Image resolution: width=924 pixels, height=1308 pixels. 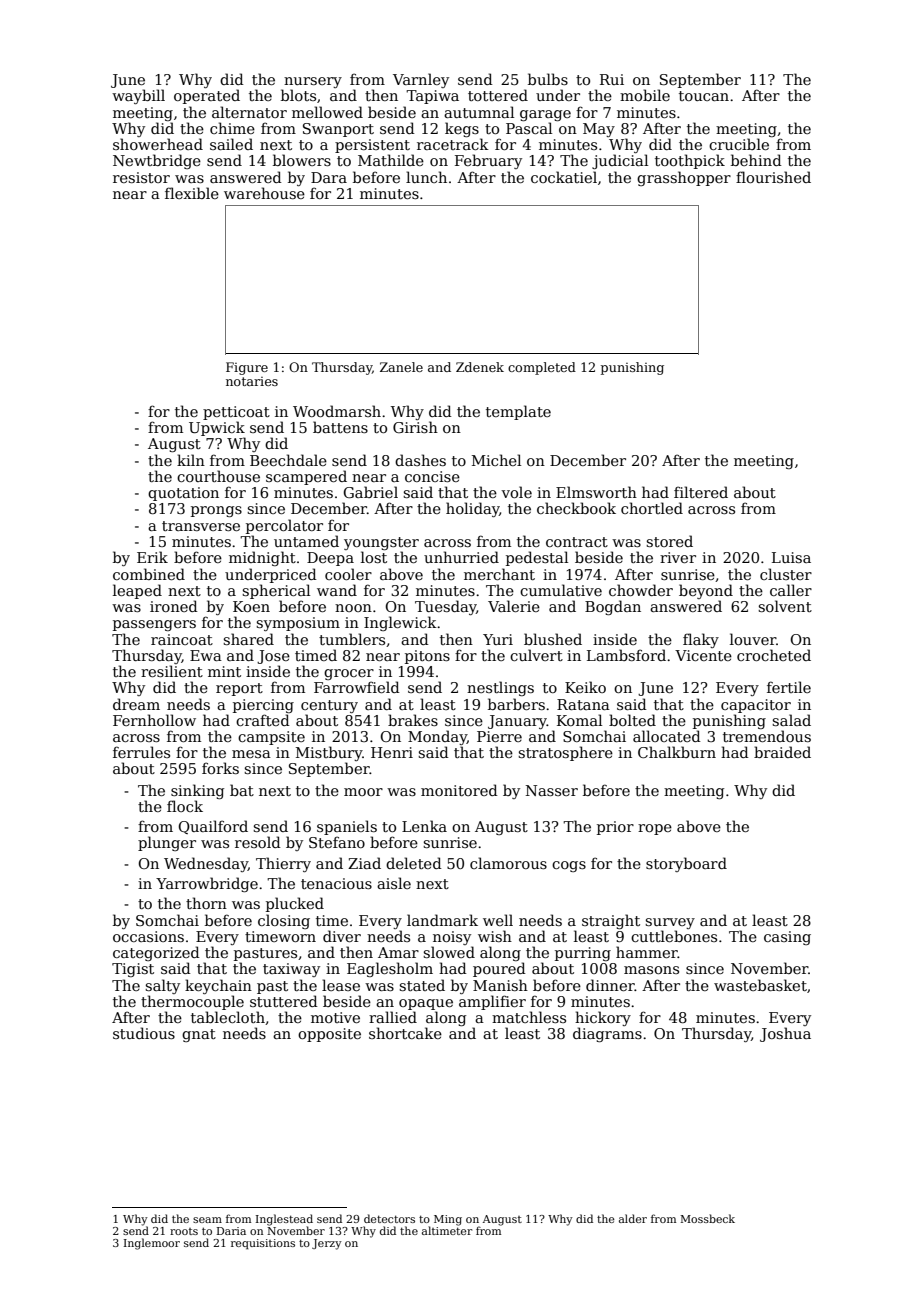 What do you see at coordinates (421, 80) in the document?
I see `Varnley` at bounding box center [421, 80].
